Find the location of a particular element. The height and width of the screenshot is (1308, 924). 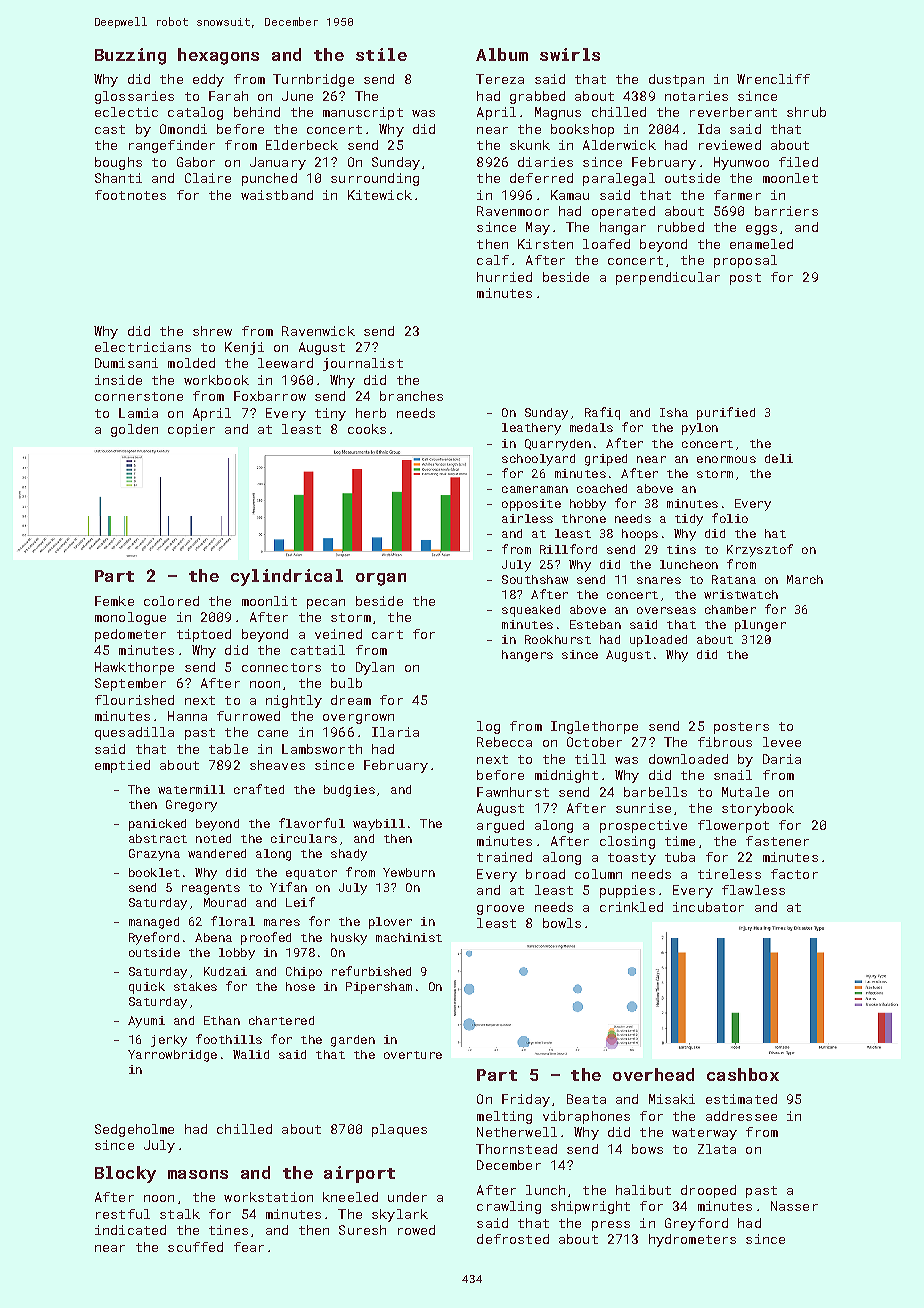

Wrencliff is located at coordinates (773, 79).
